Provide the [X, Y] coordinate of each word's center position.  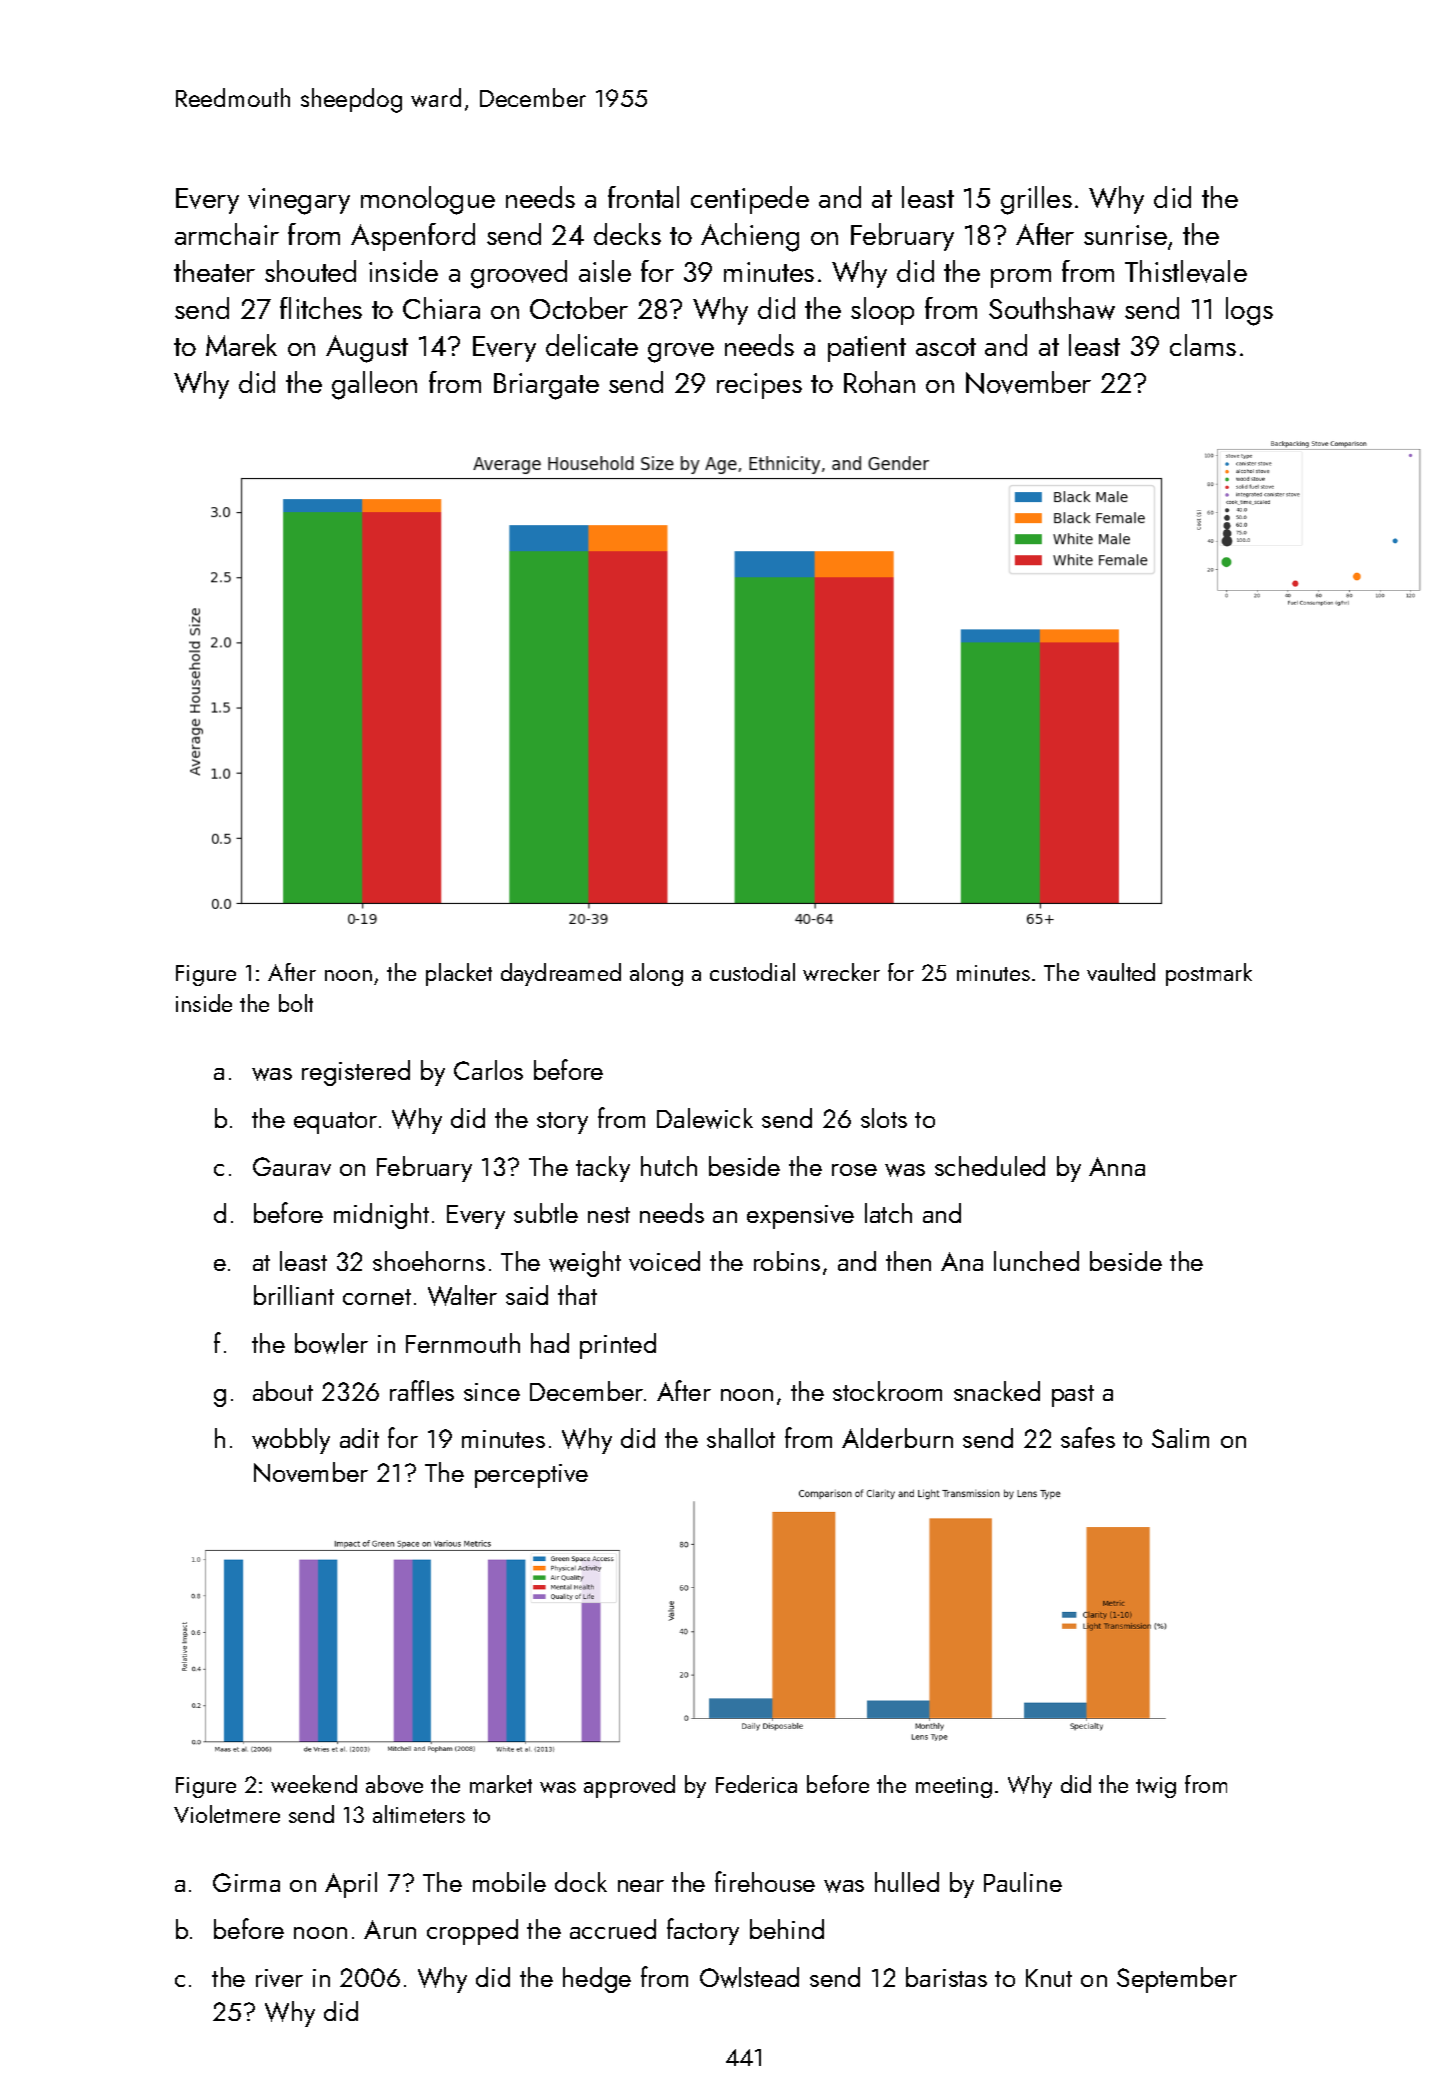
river [279, 1978]
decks [627, 234]
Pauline [1023, 1882]
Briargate [546, 386]
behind [787, 1929]
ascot [946, 347]
